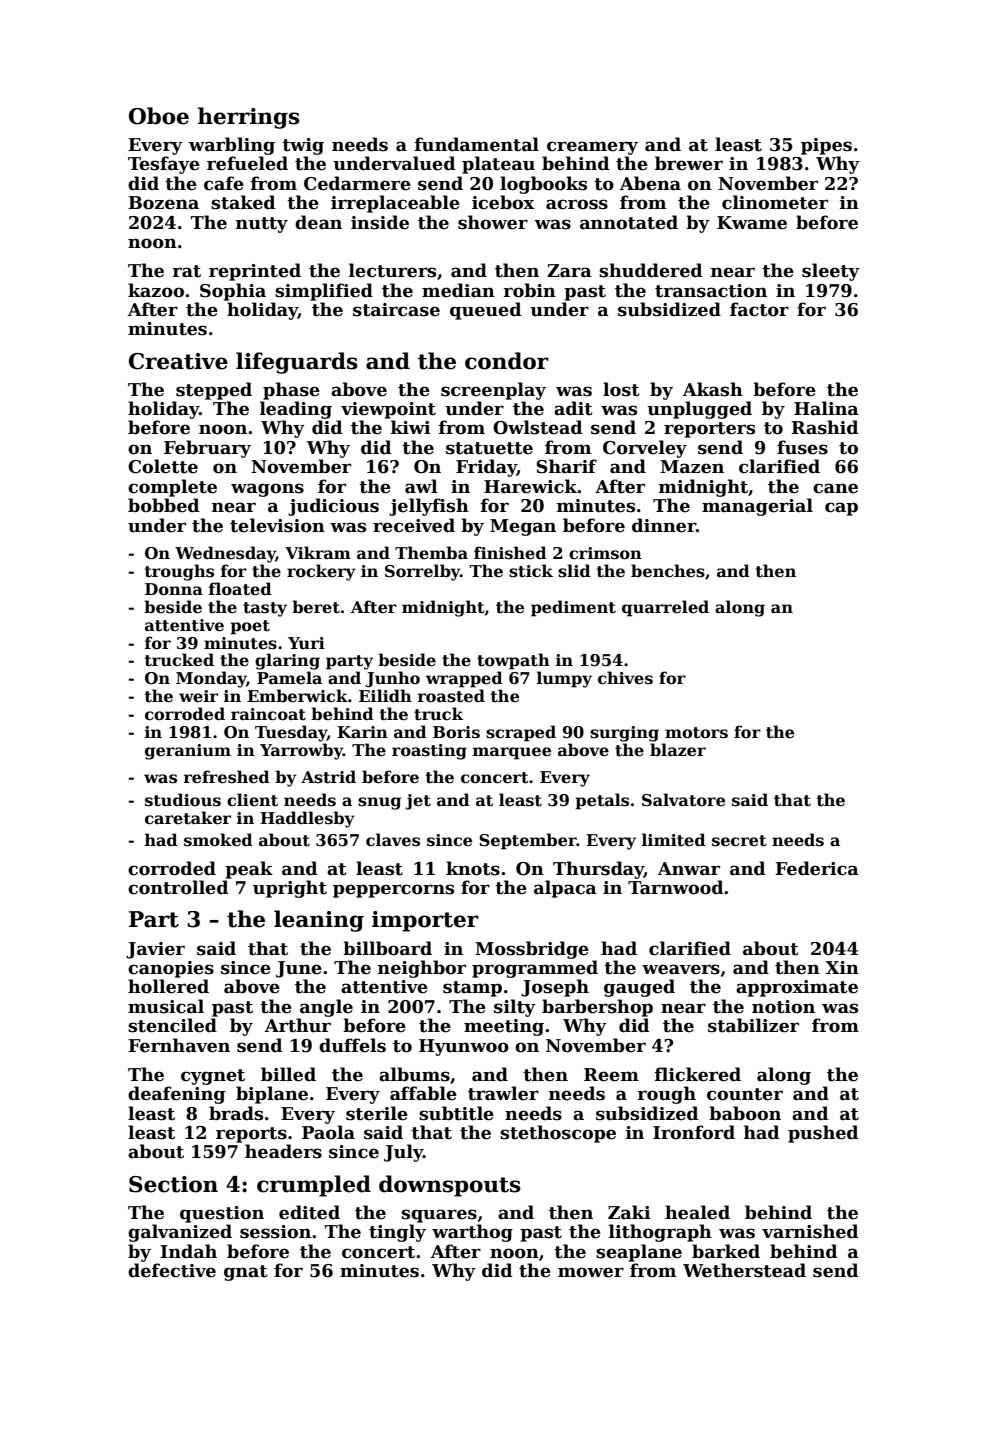 The image size is (987, 1430). I want to click on surging, so click(624, 734).
